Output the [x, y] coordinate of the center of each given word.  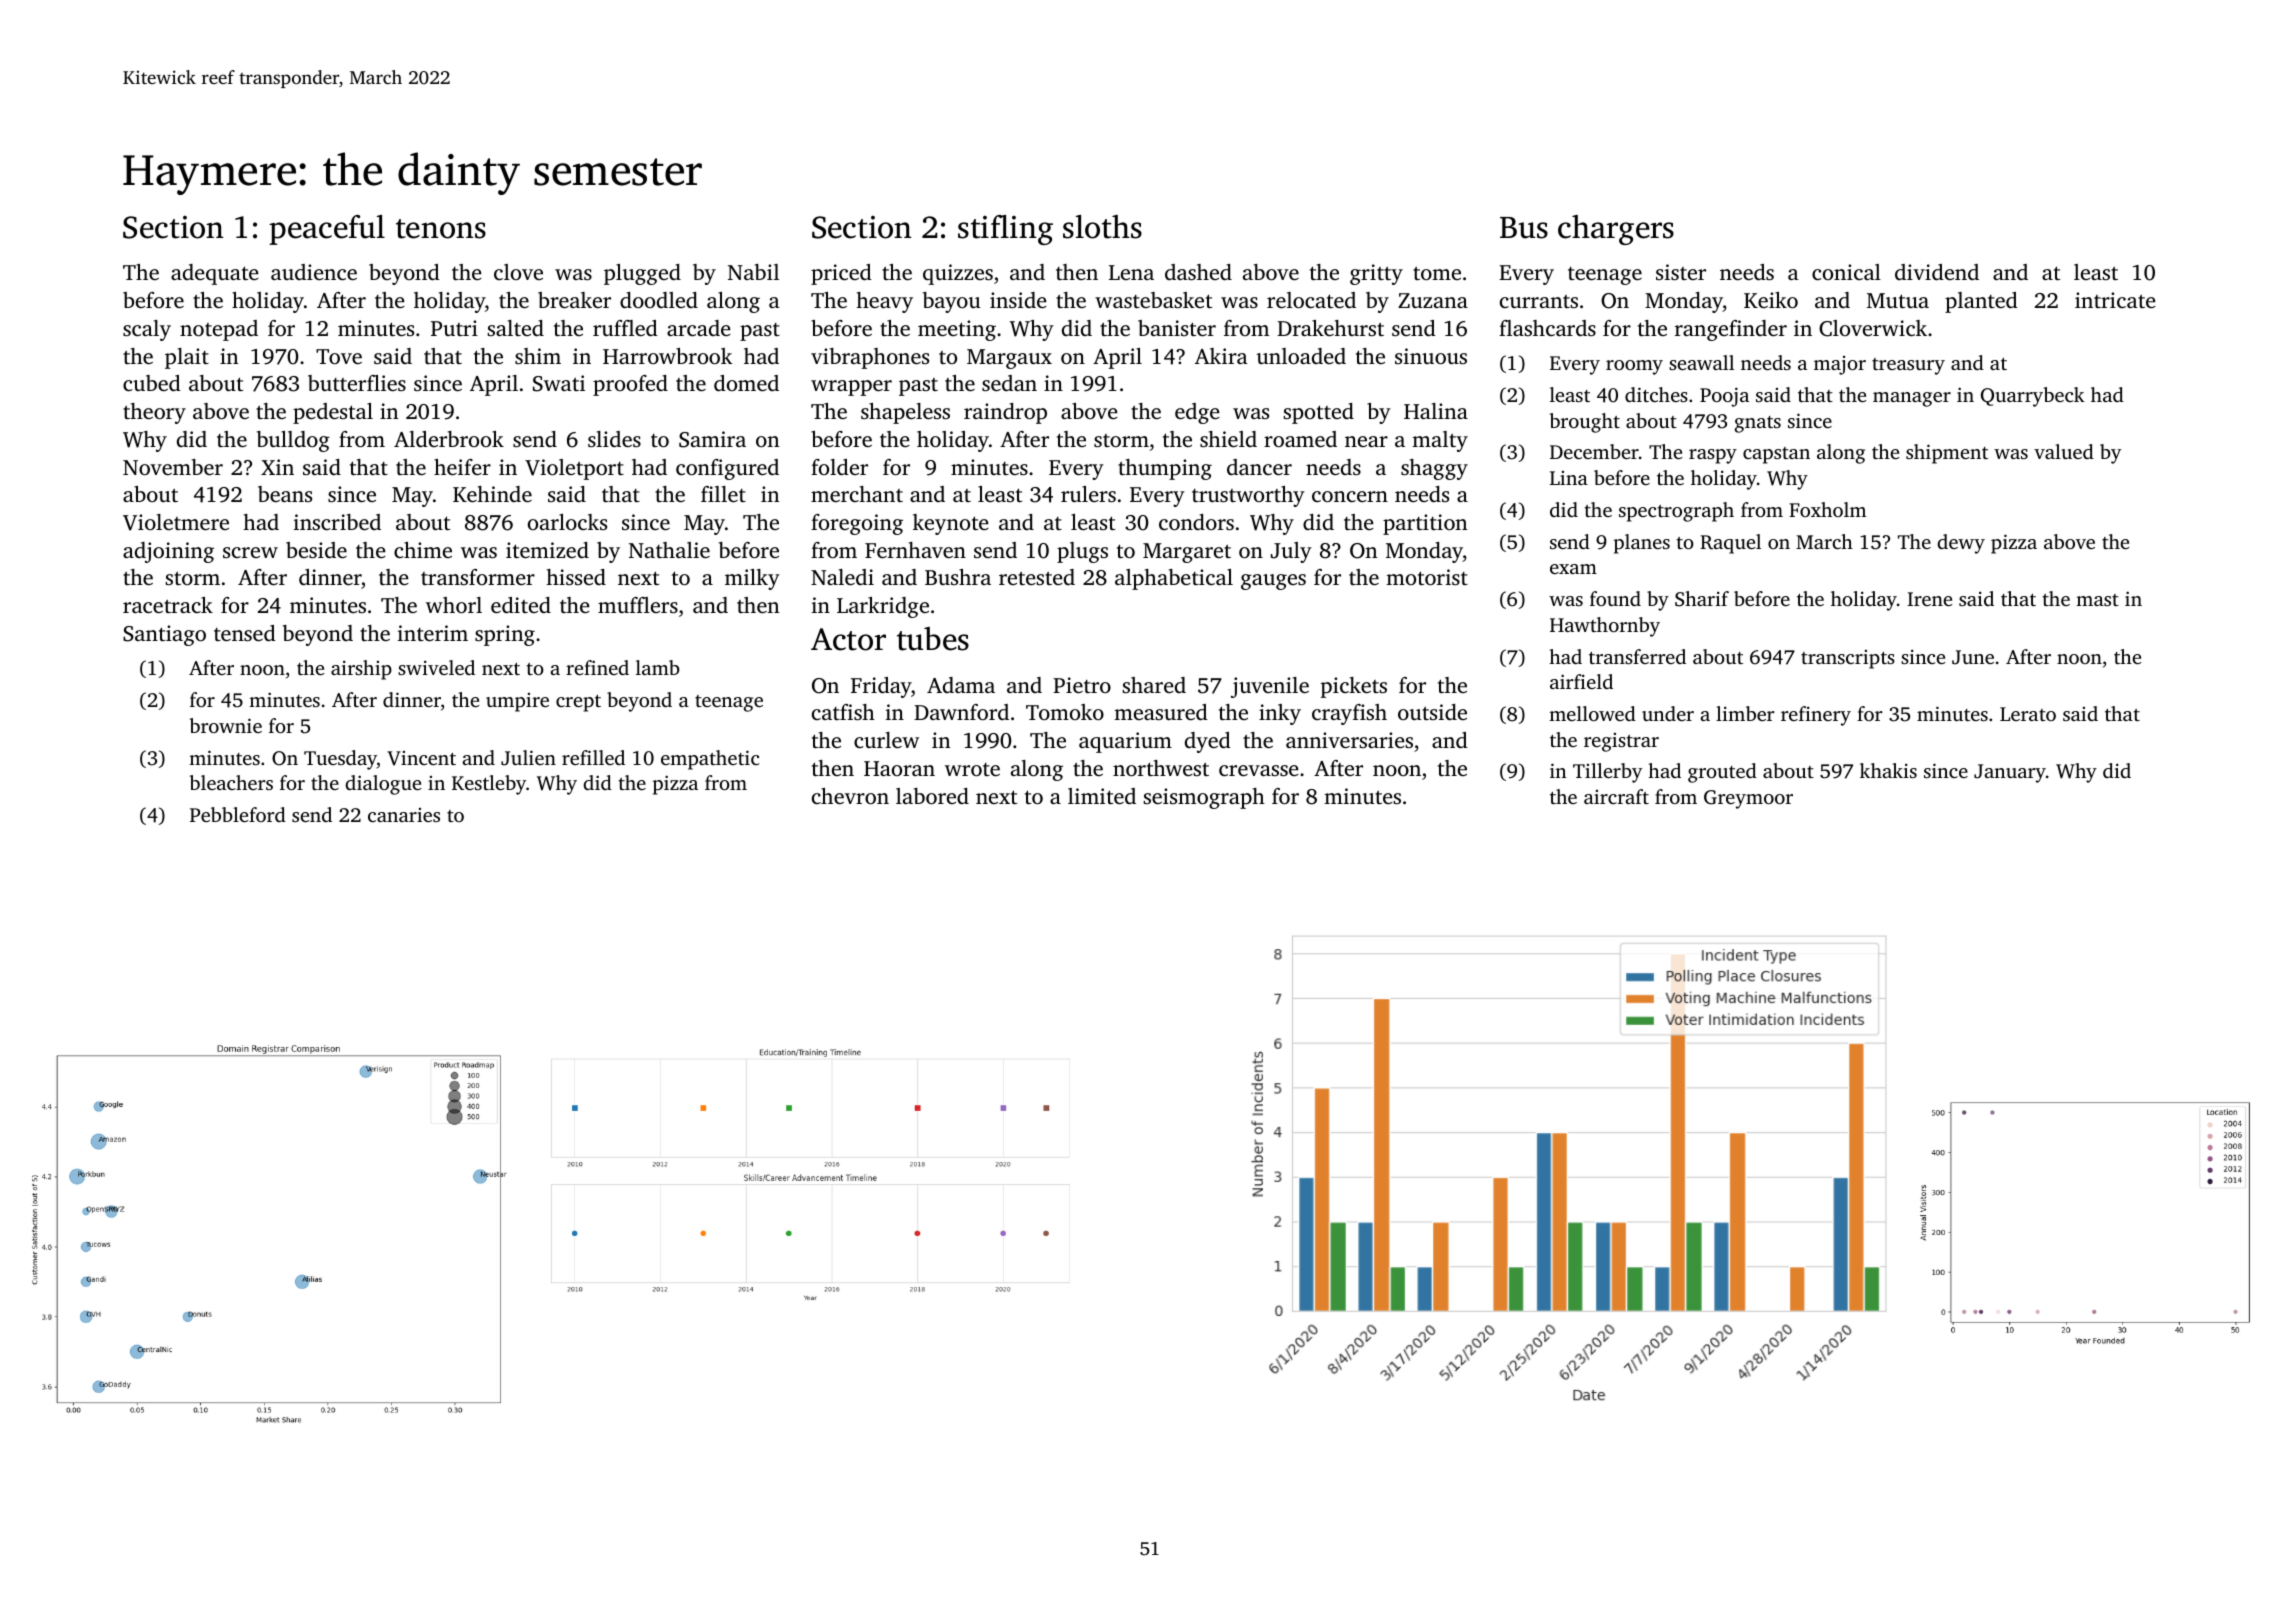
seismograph [1204, 798]
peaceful [327, 230]
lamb [658, 667]
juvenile [1270, 687]
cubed [152, 383]
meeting [957, 330]
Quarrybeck [2033, 397]
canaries [404, 815]
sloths [1102, 227]
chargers [1616, 230]
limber [1745, 713]
